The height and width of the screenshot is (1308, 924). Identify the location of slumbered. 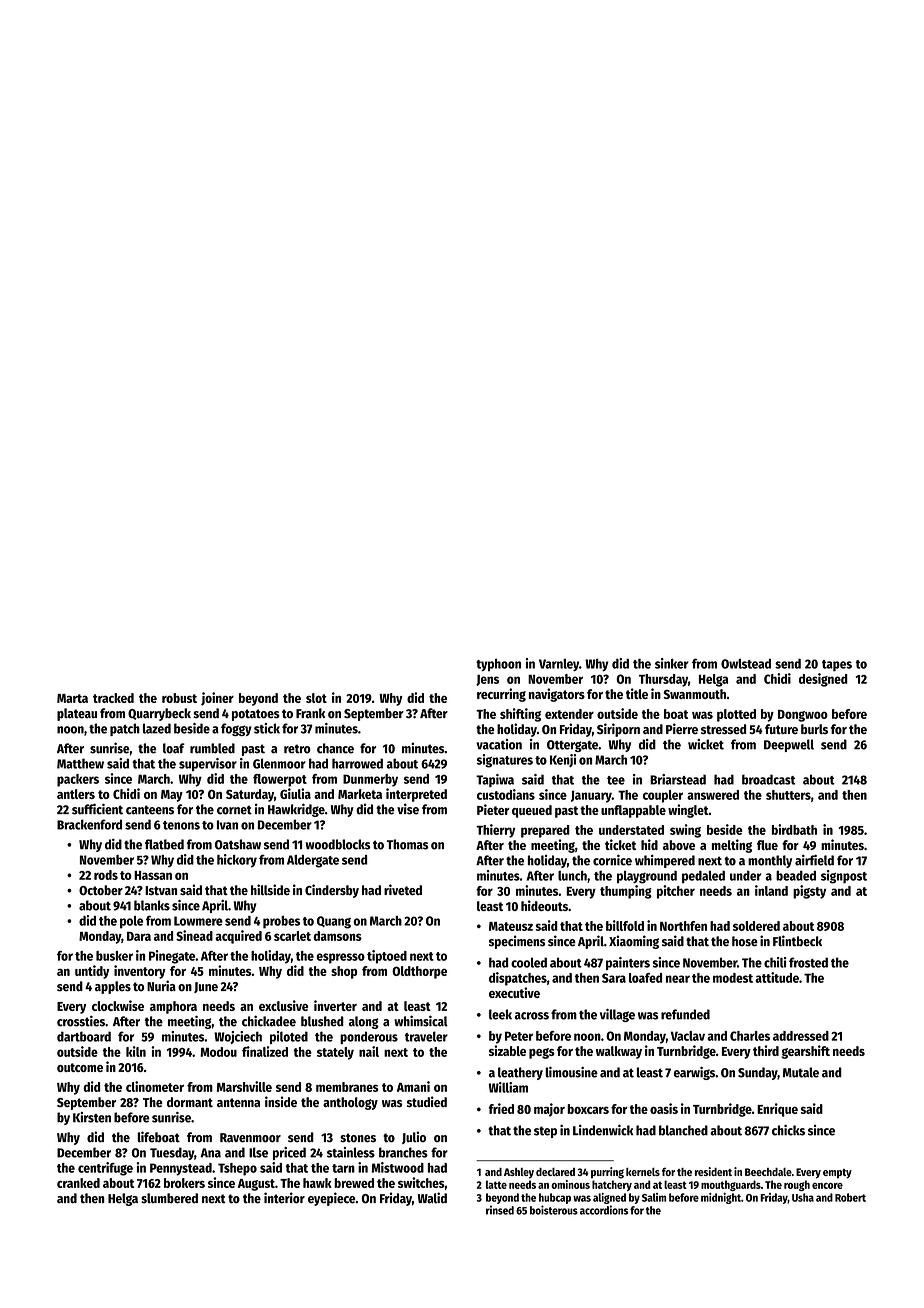
(169, 1198).
